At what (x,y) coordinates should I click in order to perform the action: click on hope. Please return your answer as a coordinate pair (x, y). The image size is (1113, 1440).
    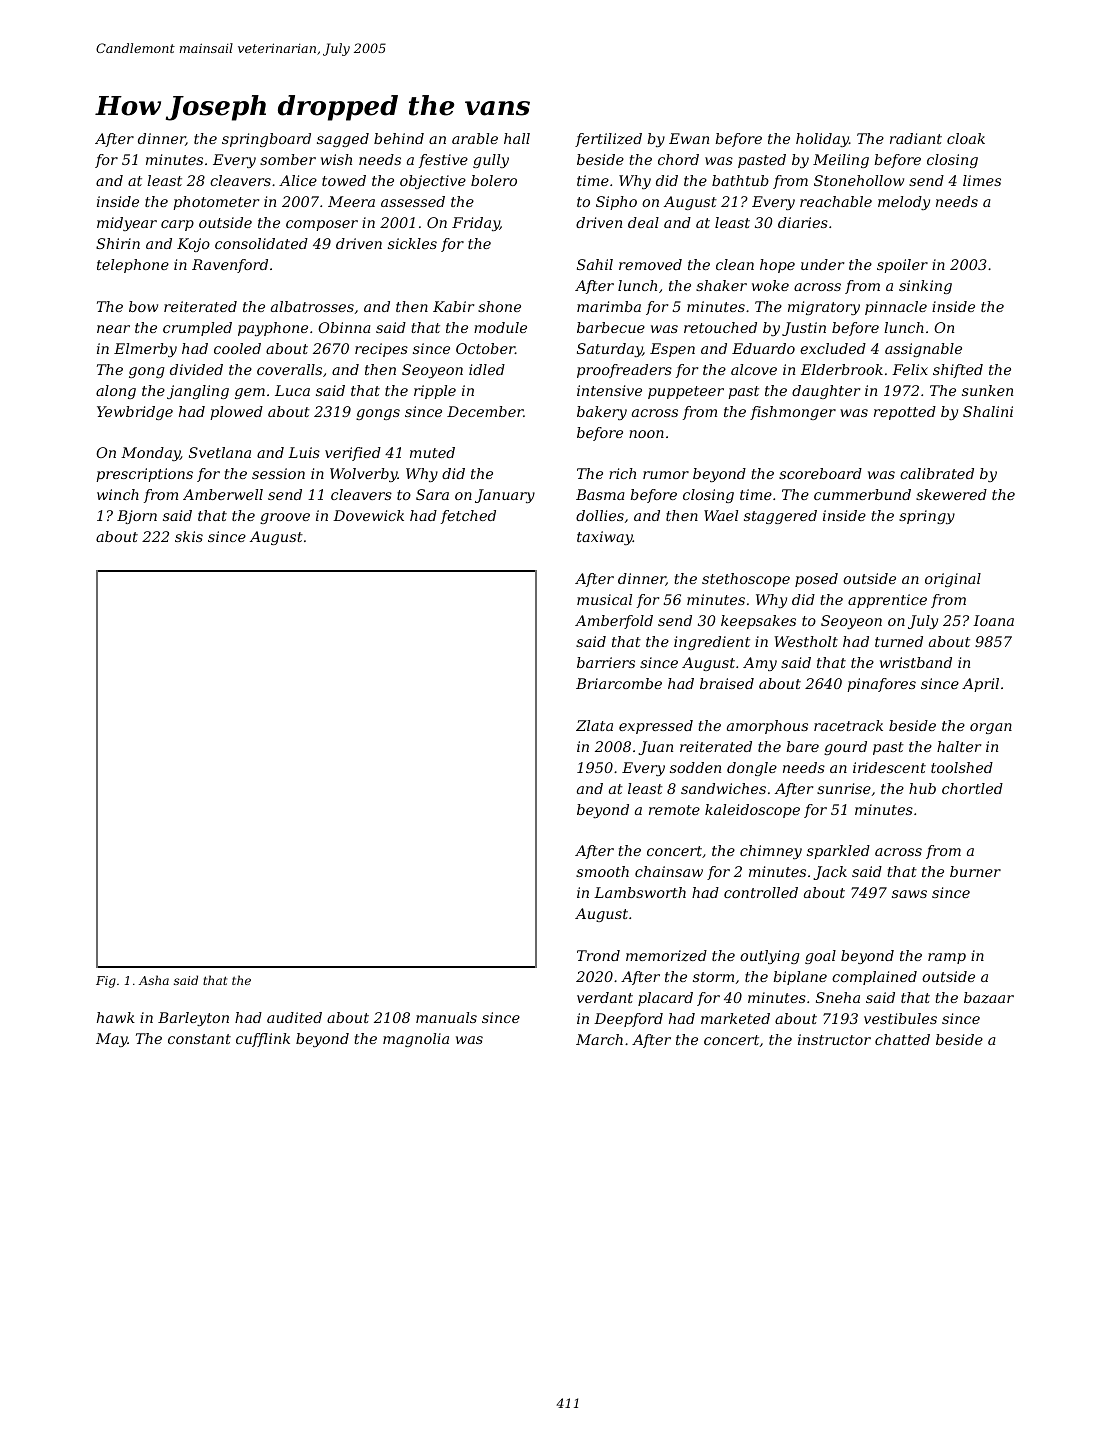
    Looking at the image, I should click on (777, 266).
